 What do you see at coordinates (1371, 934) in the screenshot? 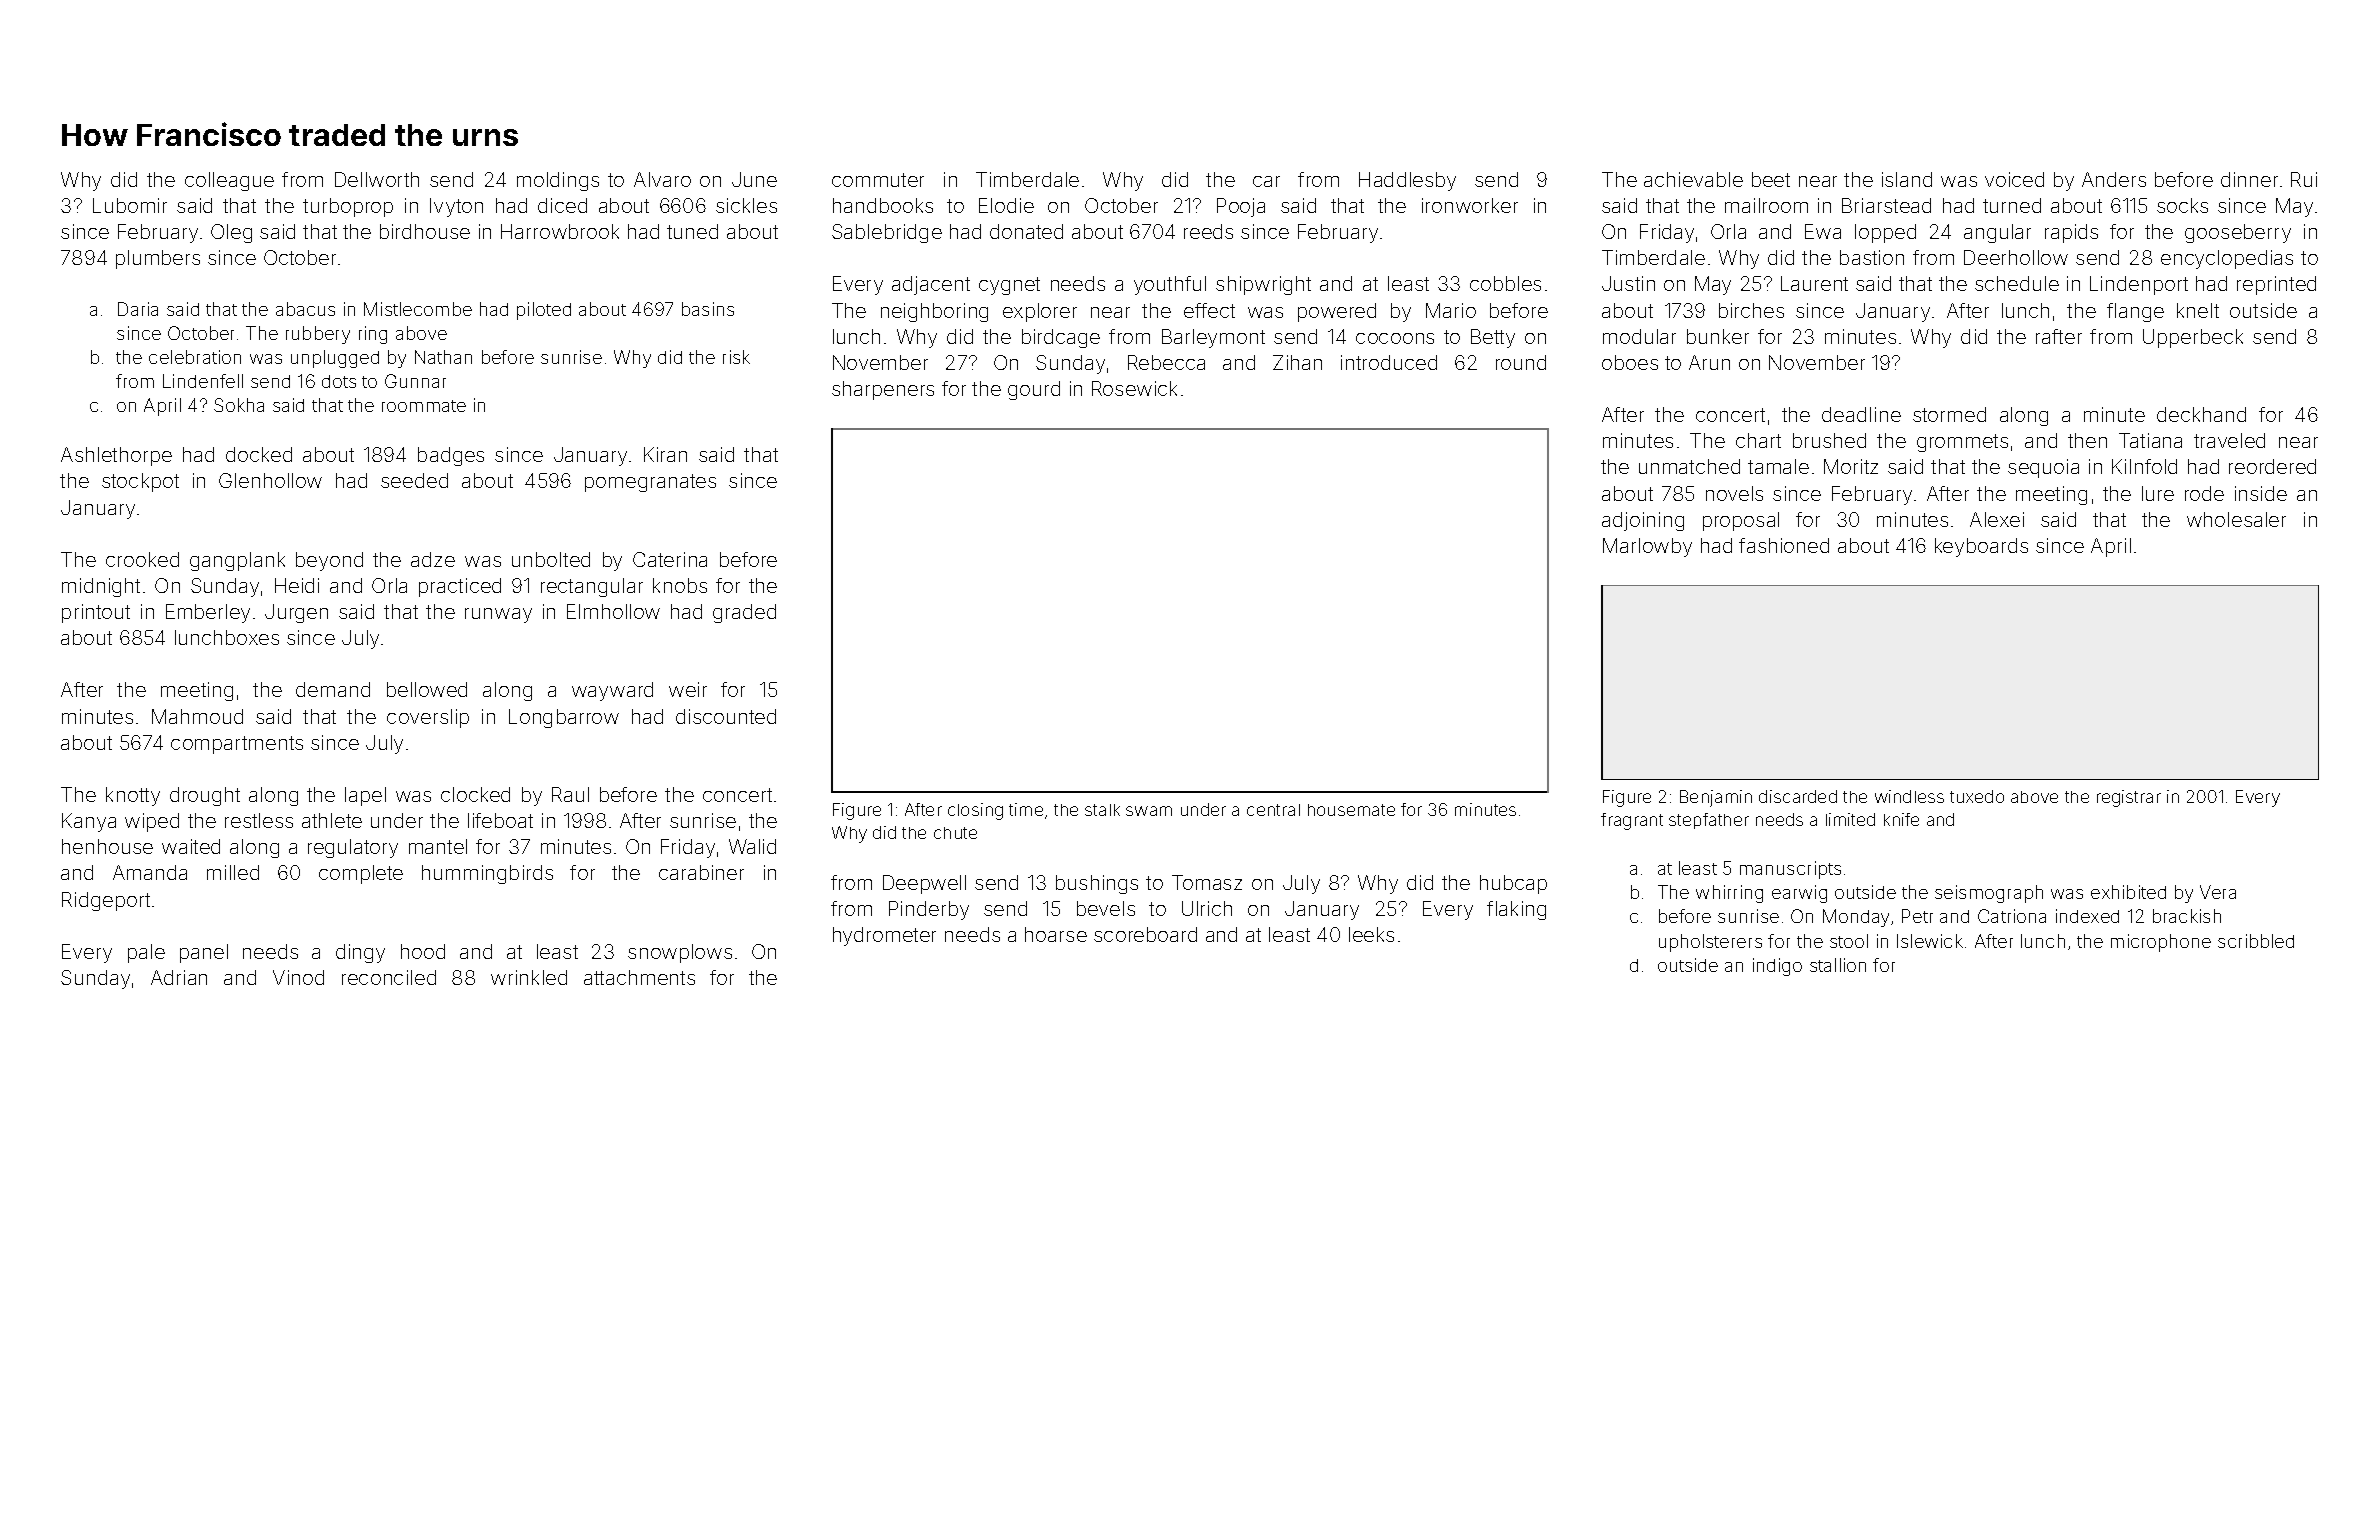
I see `leeks` at bounding box center [1371, 934].
